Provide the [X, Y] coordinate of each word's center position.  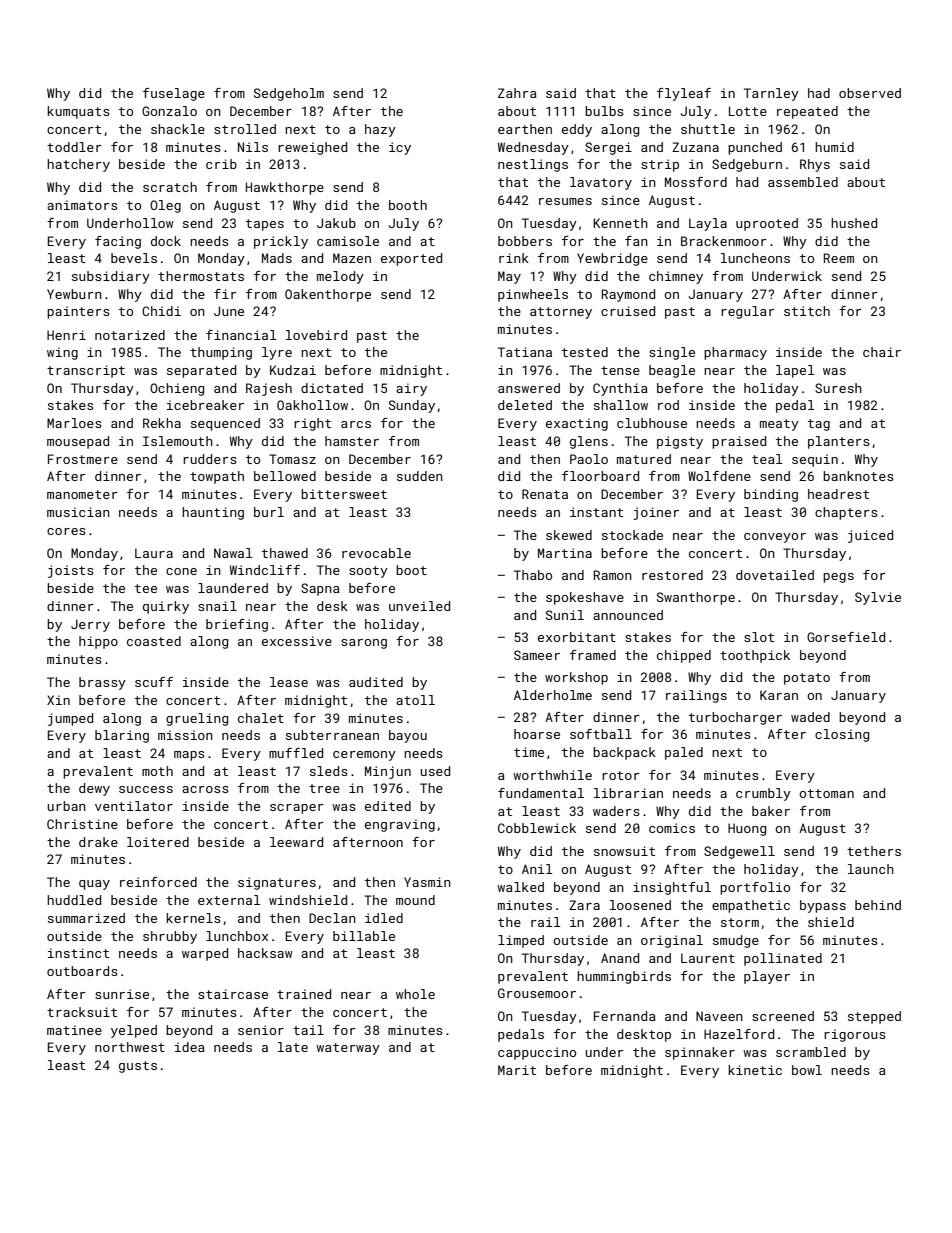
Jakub [336, 223]
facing [118, 242]
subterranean [332, 735]
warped [205, 954]
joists [71, 571]
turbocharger [735, 718]
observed [870, 93]
